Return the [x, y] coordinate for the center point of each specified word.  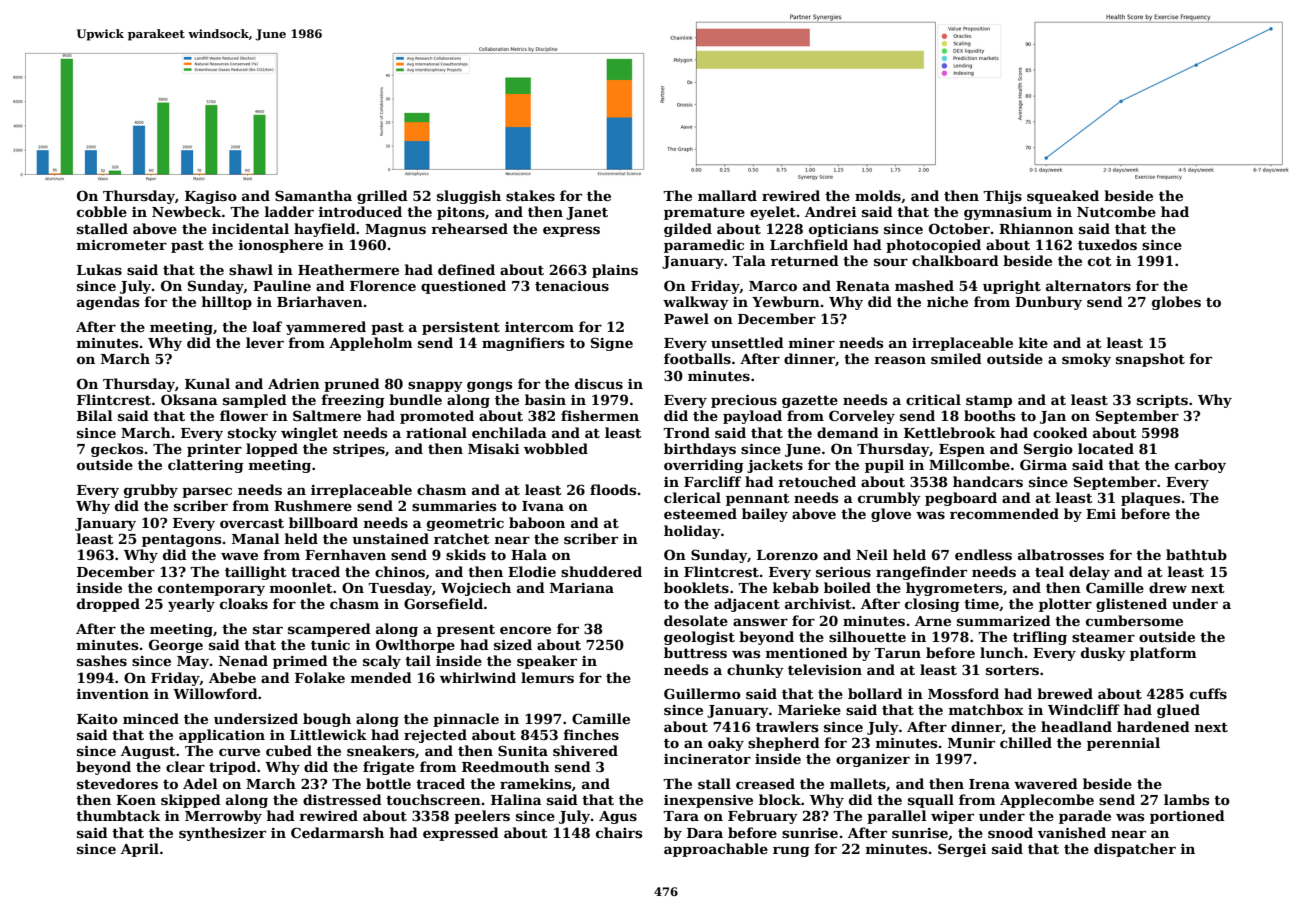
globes [1176, 303]
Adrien [294, 383]
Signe [612, 344]
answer [760, 622]
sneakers [381, 750]
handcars [988, 481]
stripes [359, 450]
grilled [382, 197]
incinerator [707, 759]
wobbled [556, 448]
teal [1049, 571]
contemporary [211, 590]
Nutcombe [1116, 211]
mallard [727, 195]
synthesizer [222, 834]
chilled [1026, 742]
